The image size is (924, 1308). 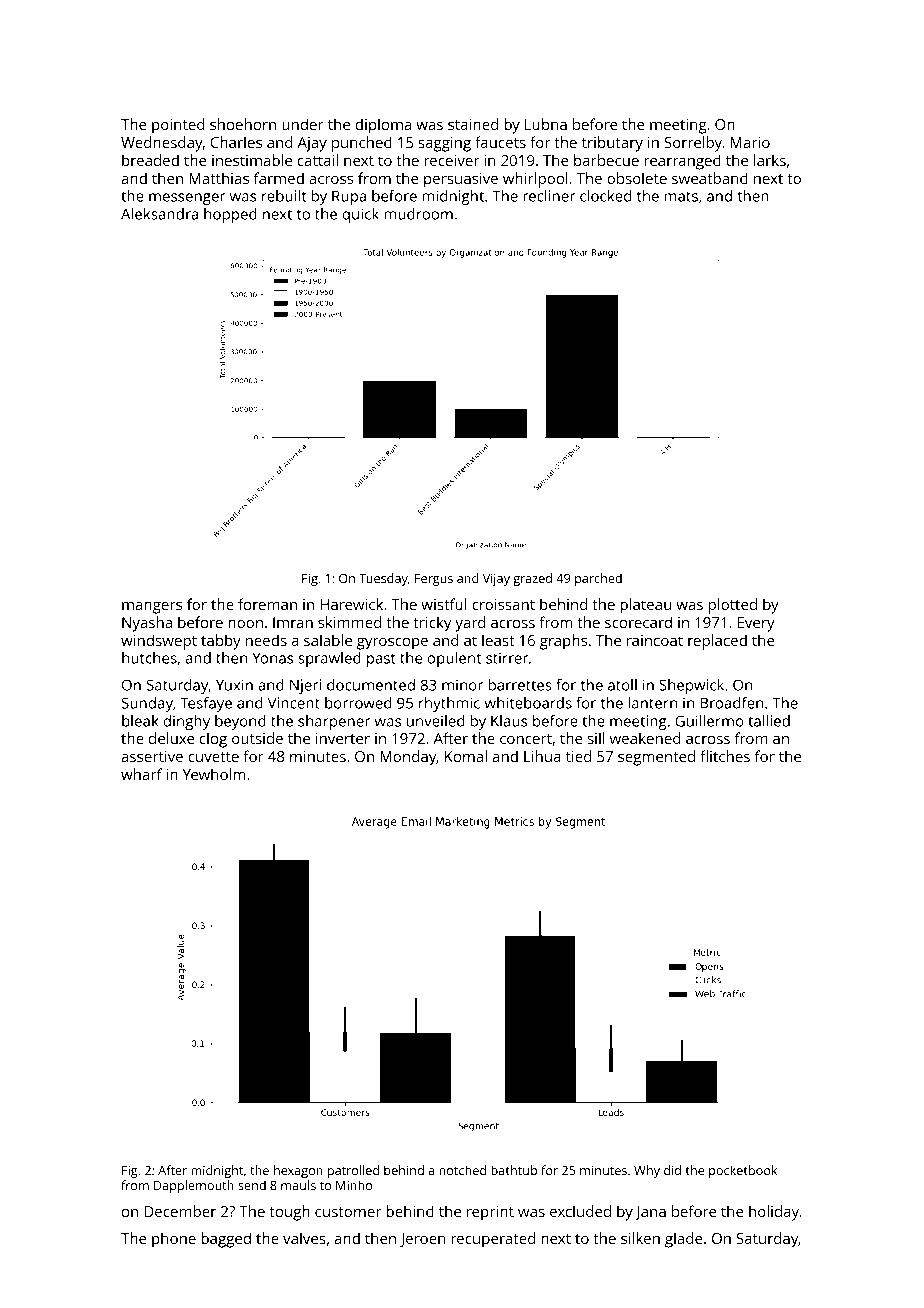 What do you see at coordinates (252, 160) in the document?
I see `inestimable` at bounding box center [252, 160].
